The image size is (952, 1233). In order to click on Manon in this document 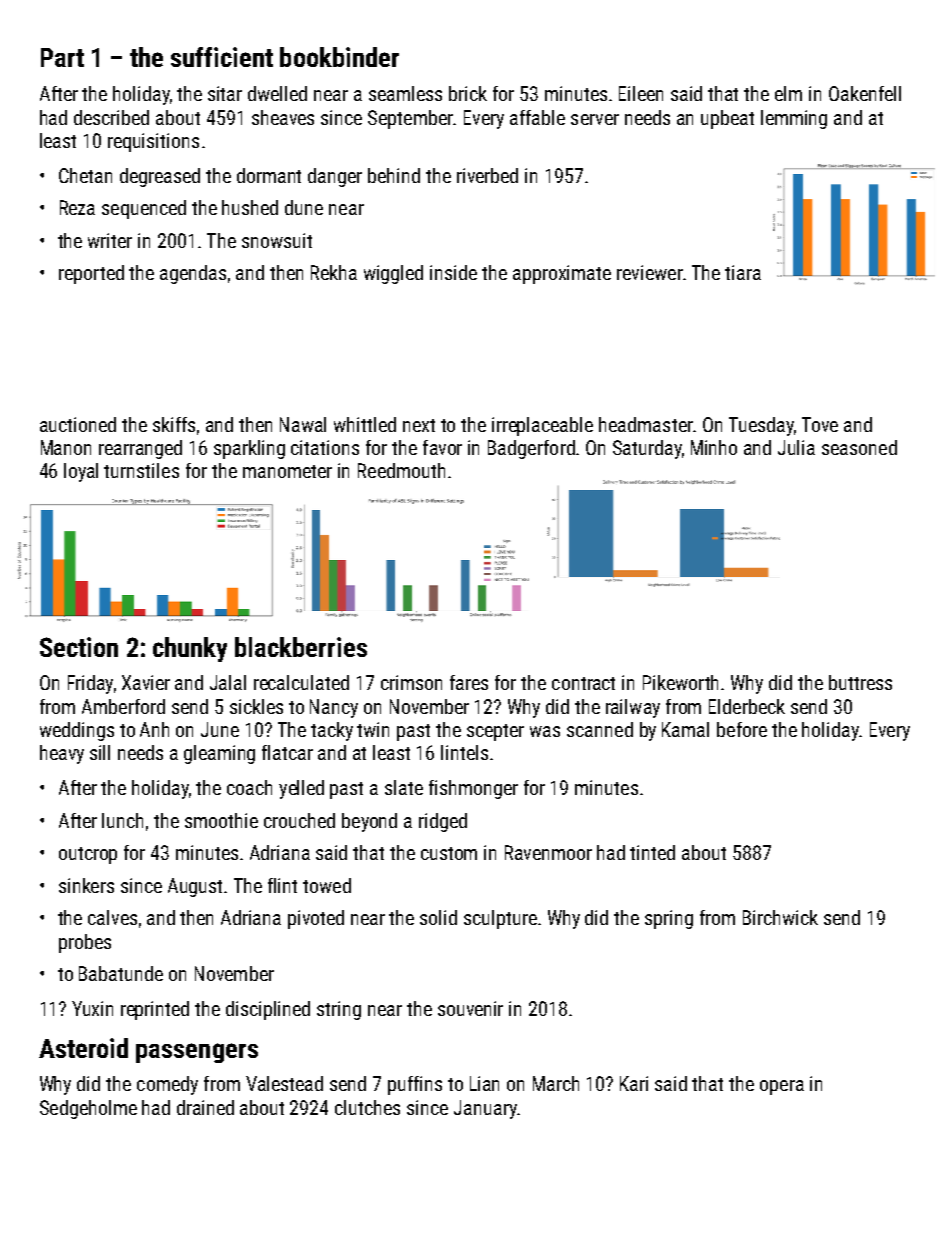, I will do `click(66, 447)`.
